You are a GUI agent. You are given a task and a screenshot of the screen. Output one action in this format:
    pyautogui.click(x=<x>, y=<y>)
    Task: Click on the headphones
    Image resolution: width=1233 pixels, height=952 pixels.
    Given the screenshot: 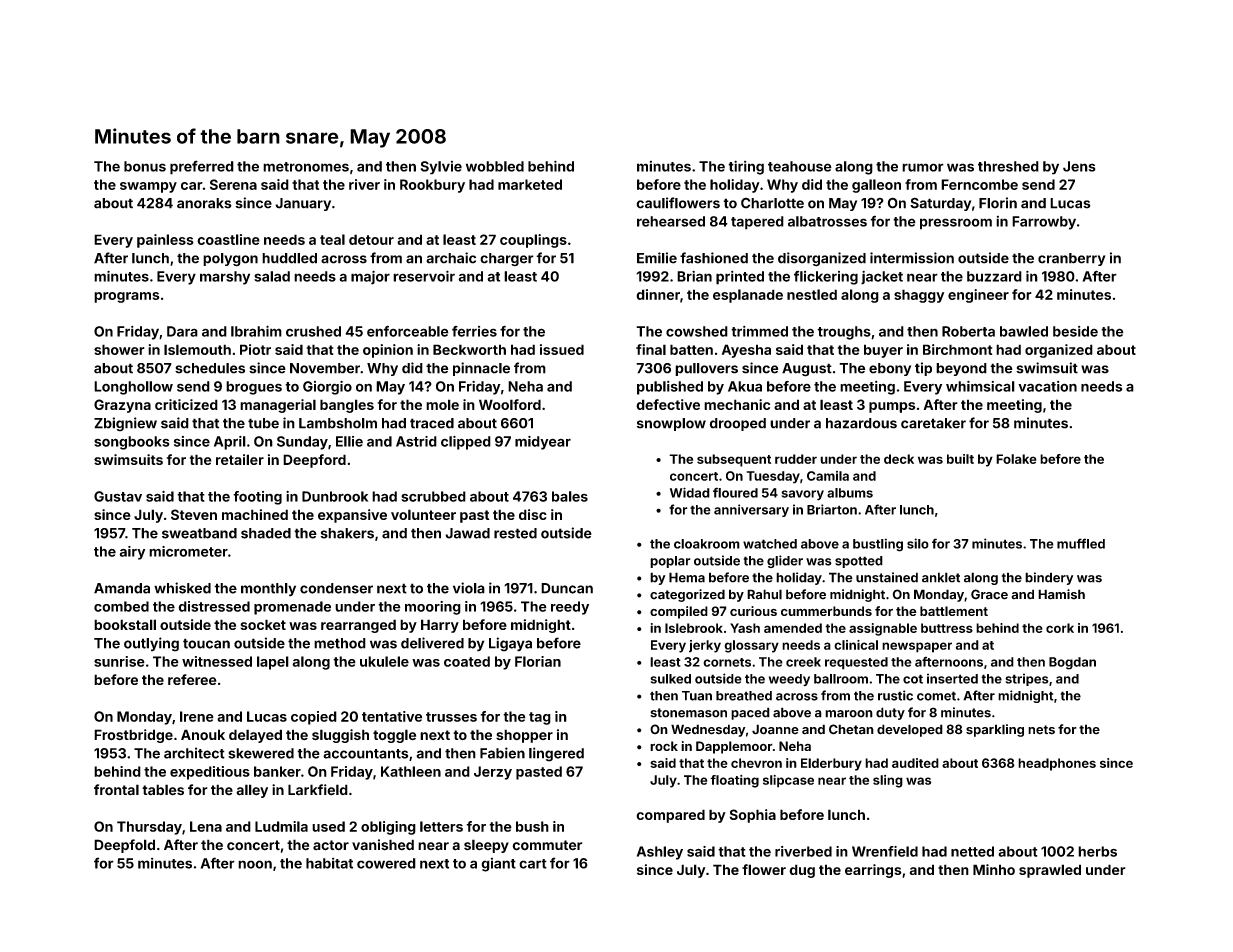 What is the action you would take?
    pyautogui.click(x=1057, y=764)
